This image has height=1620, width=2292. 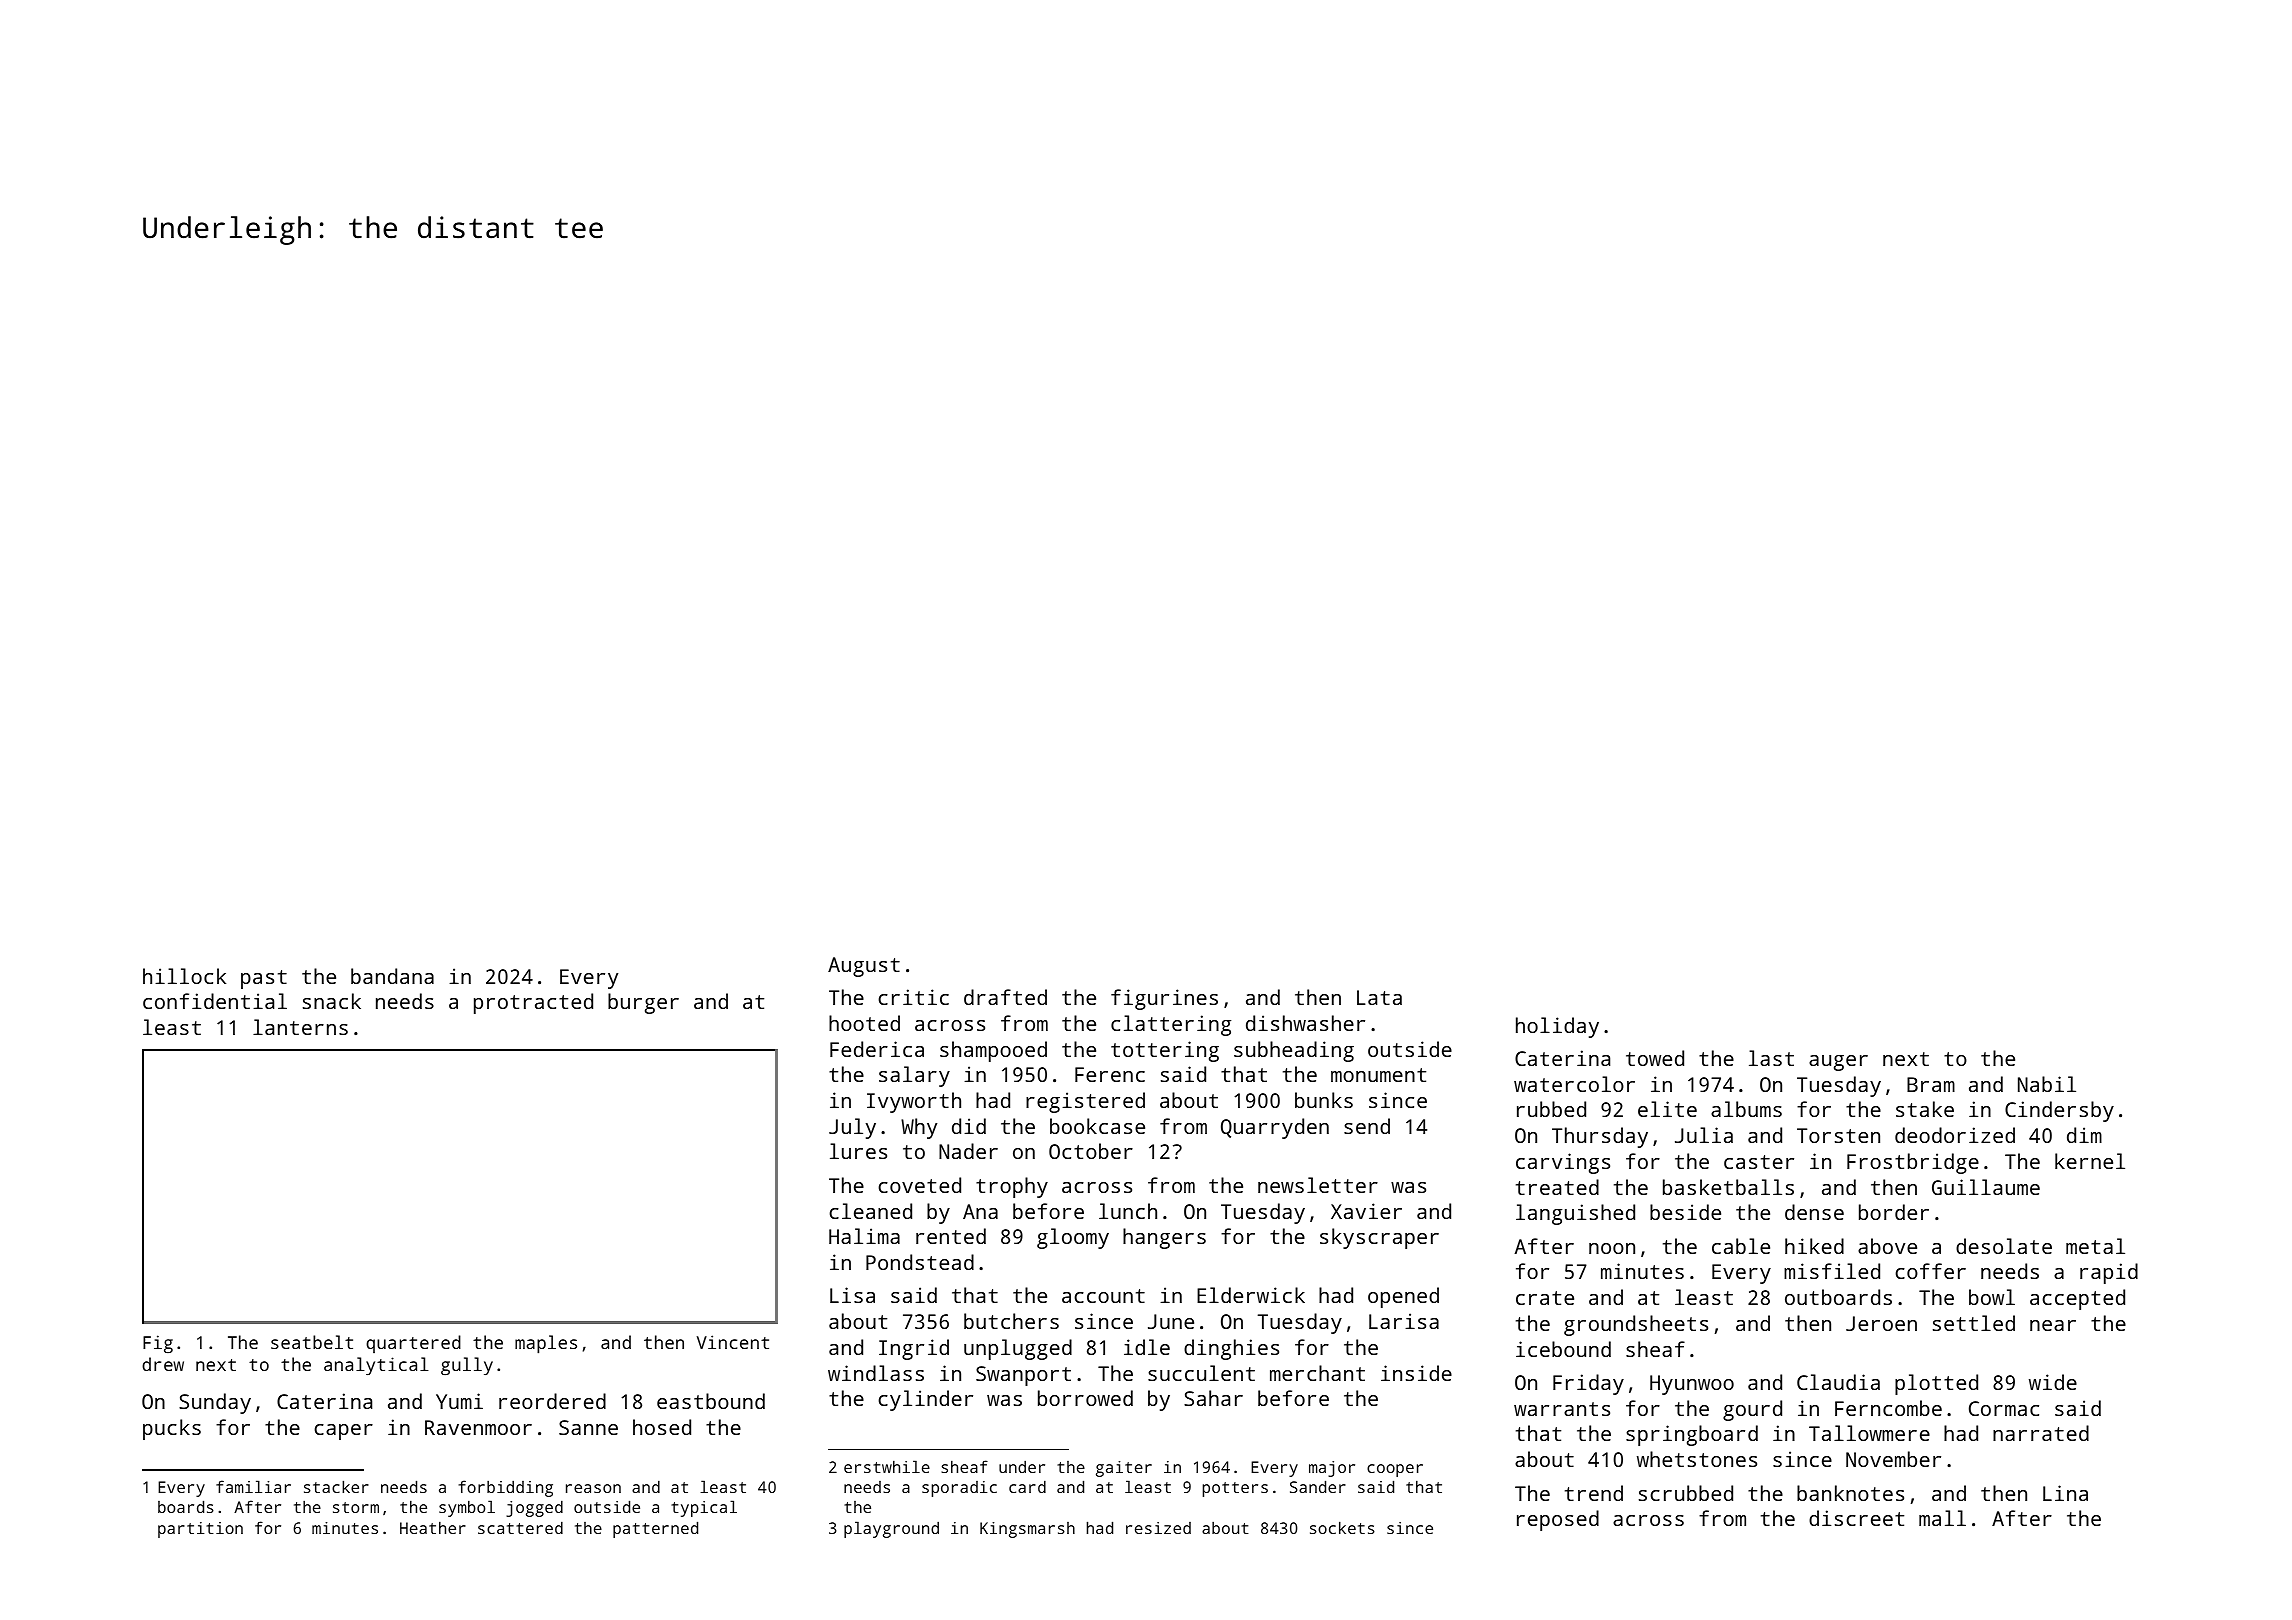 I want to click on typical, so click(x=704, y=1508).
